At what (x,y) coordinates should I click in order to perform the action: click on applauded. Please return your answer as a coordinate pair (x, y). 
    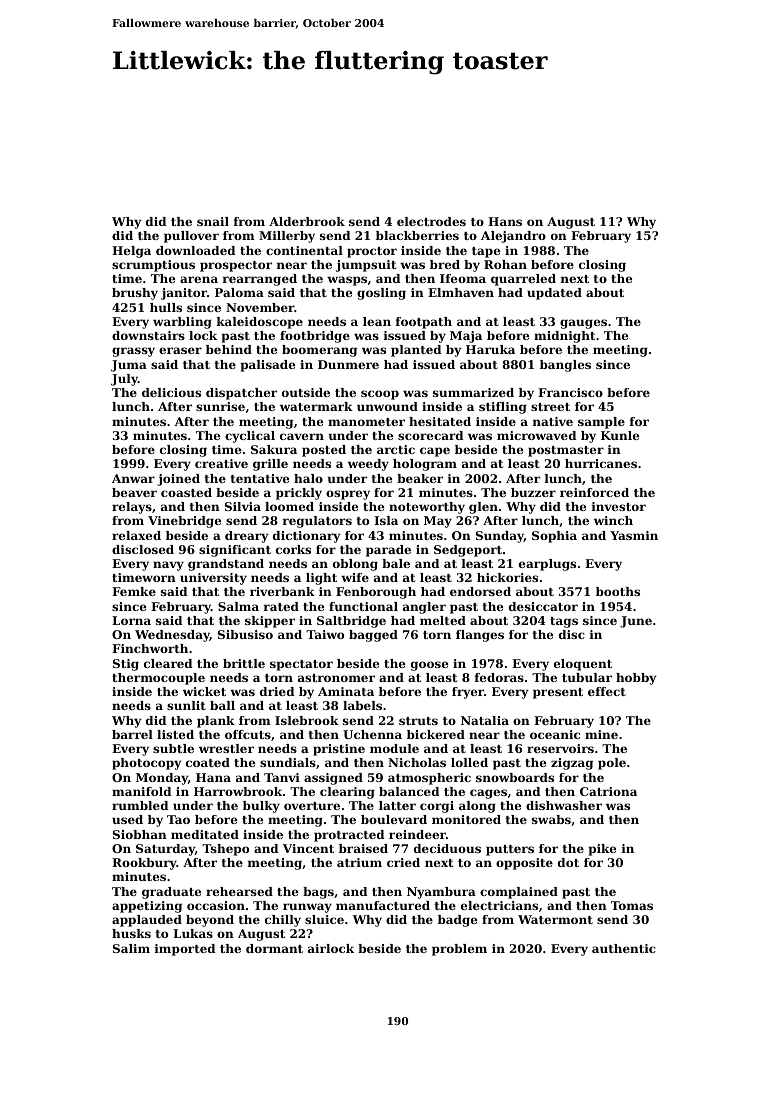
    Looking at the image, I should click on (147, 921).
